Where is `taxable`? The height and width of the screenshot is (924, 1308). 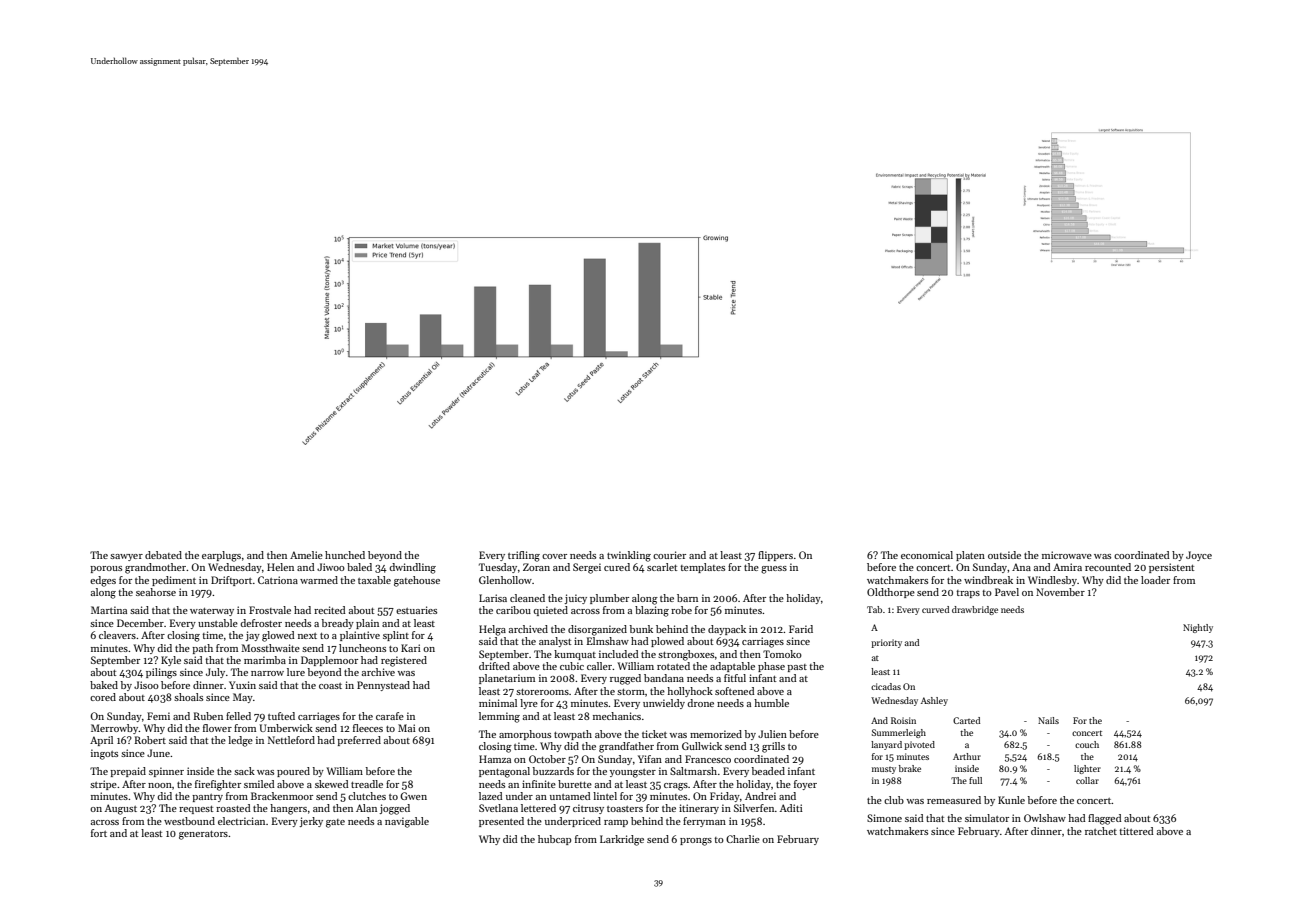 taxable is located at coordinates (374, 580).
